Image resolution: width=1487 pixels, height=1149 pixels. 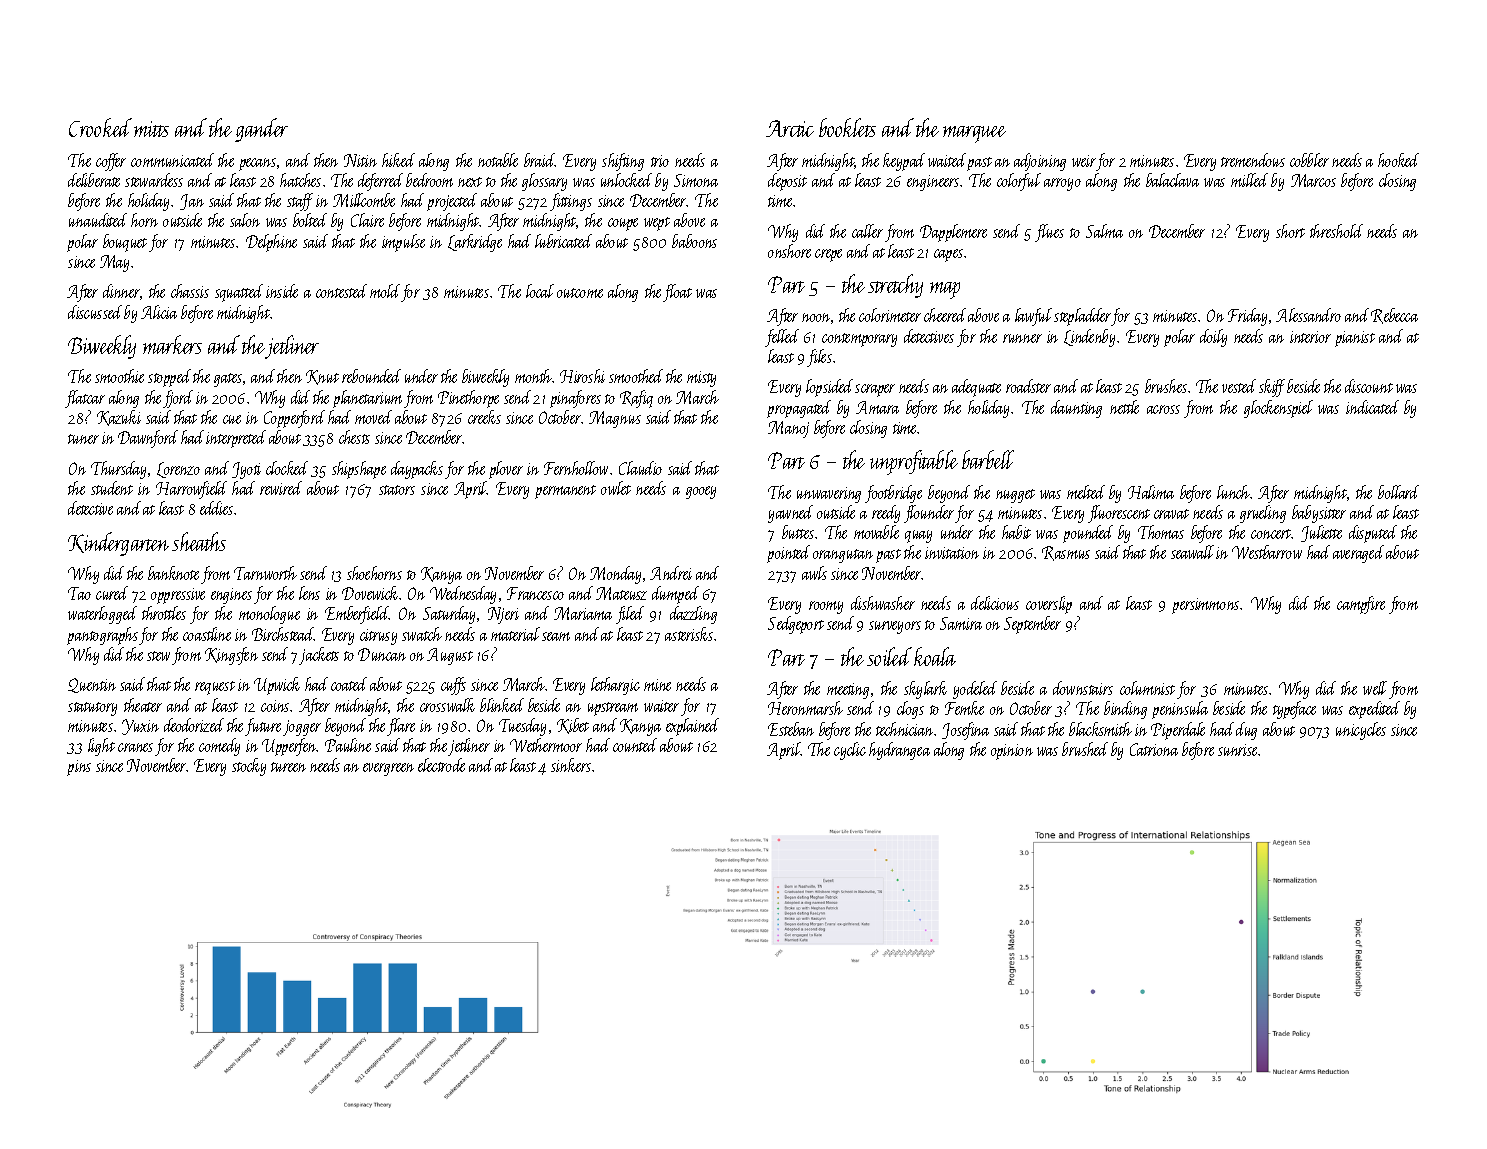 What do you see at coordinates (696, 180) in the image?
I see `Simona` at bounding box center [696, 180].
